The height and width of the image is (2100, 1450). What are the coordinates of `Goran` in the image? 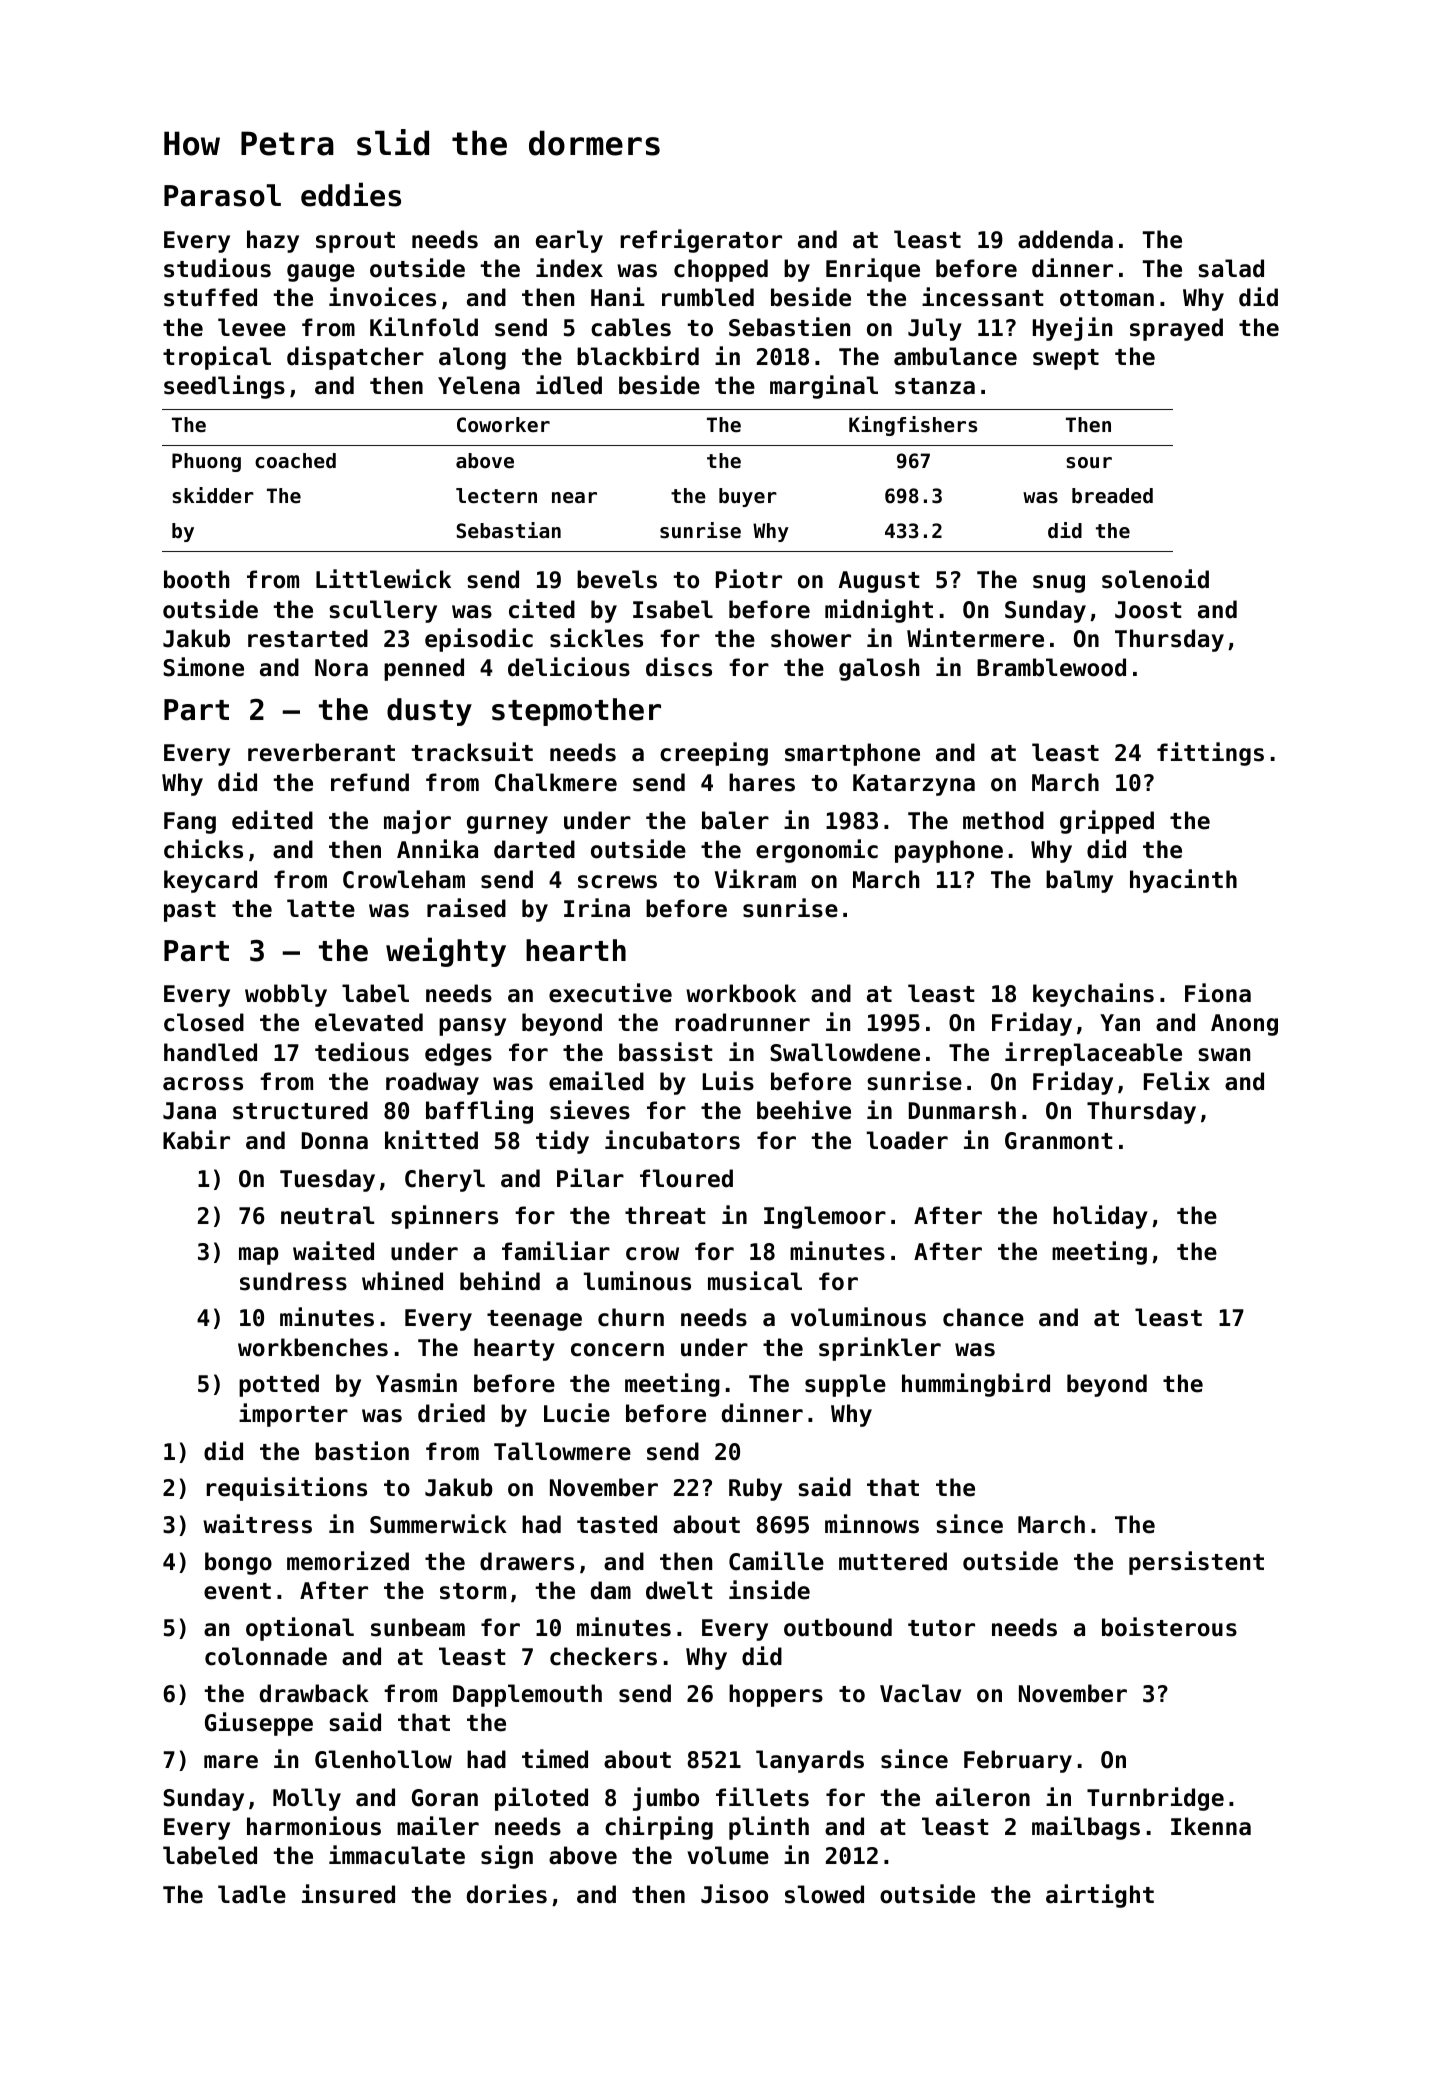 It's located at (445, 1798).
